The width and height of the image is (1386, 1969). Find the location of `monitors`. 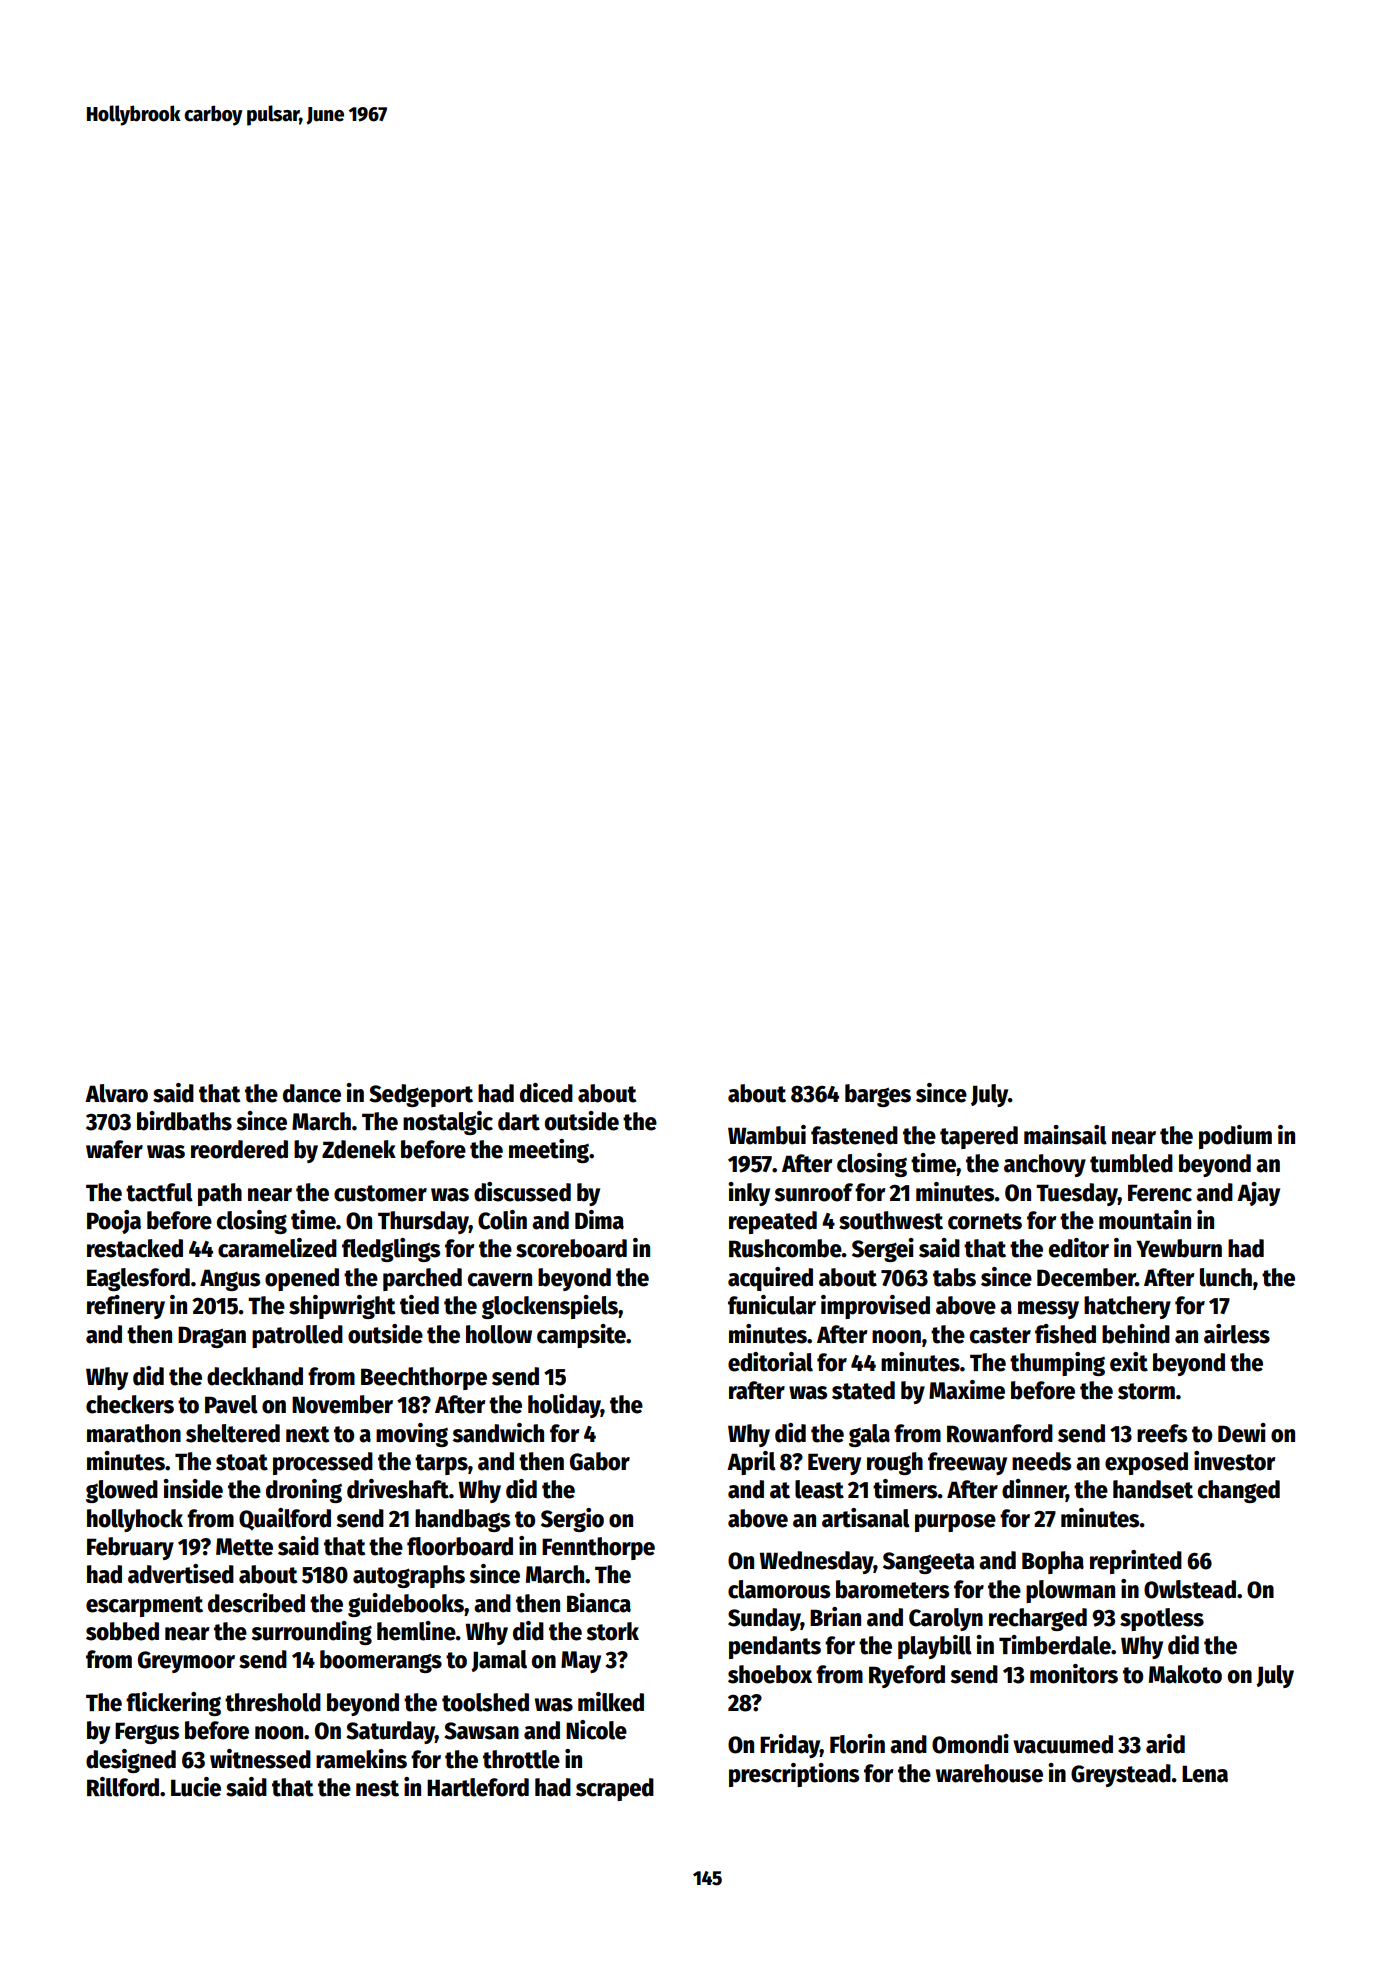

monitors is located at coordinates (1074, 1674).
